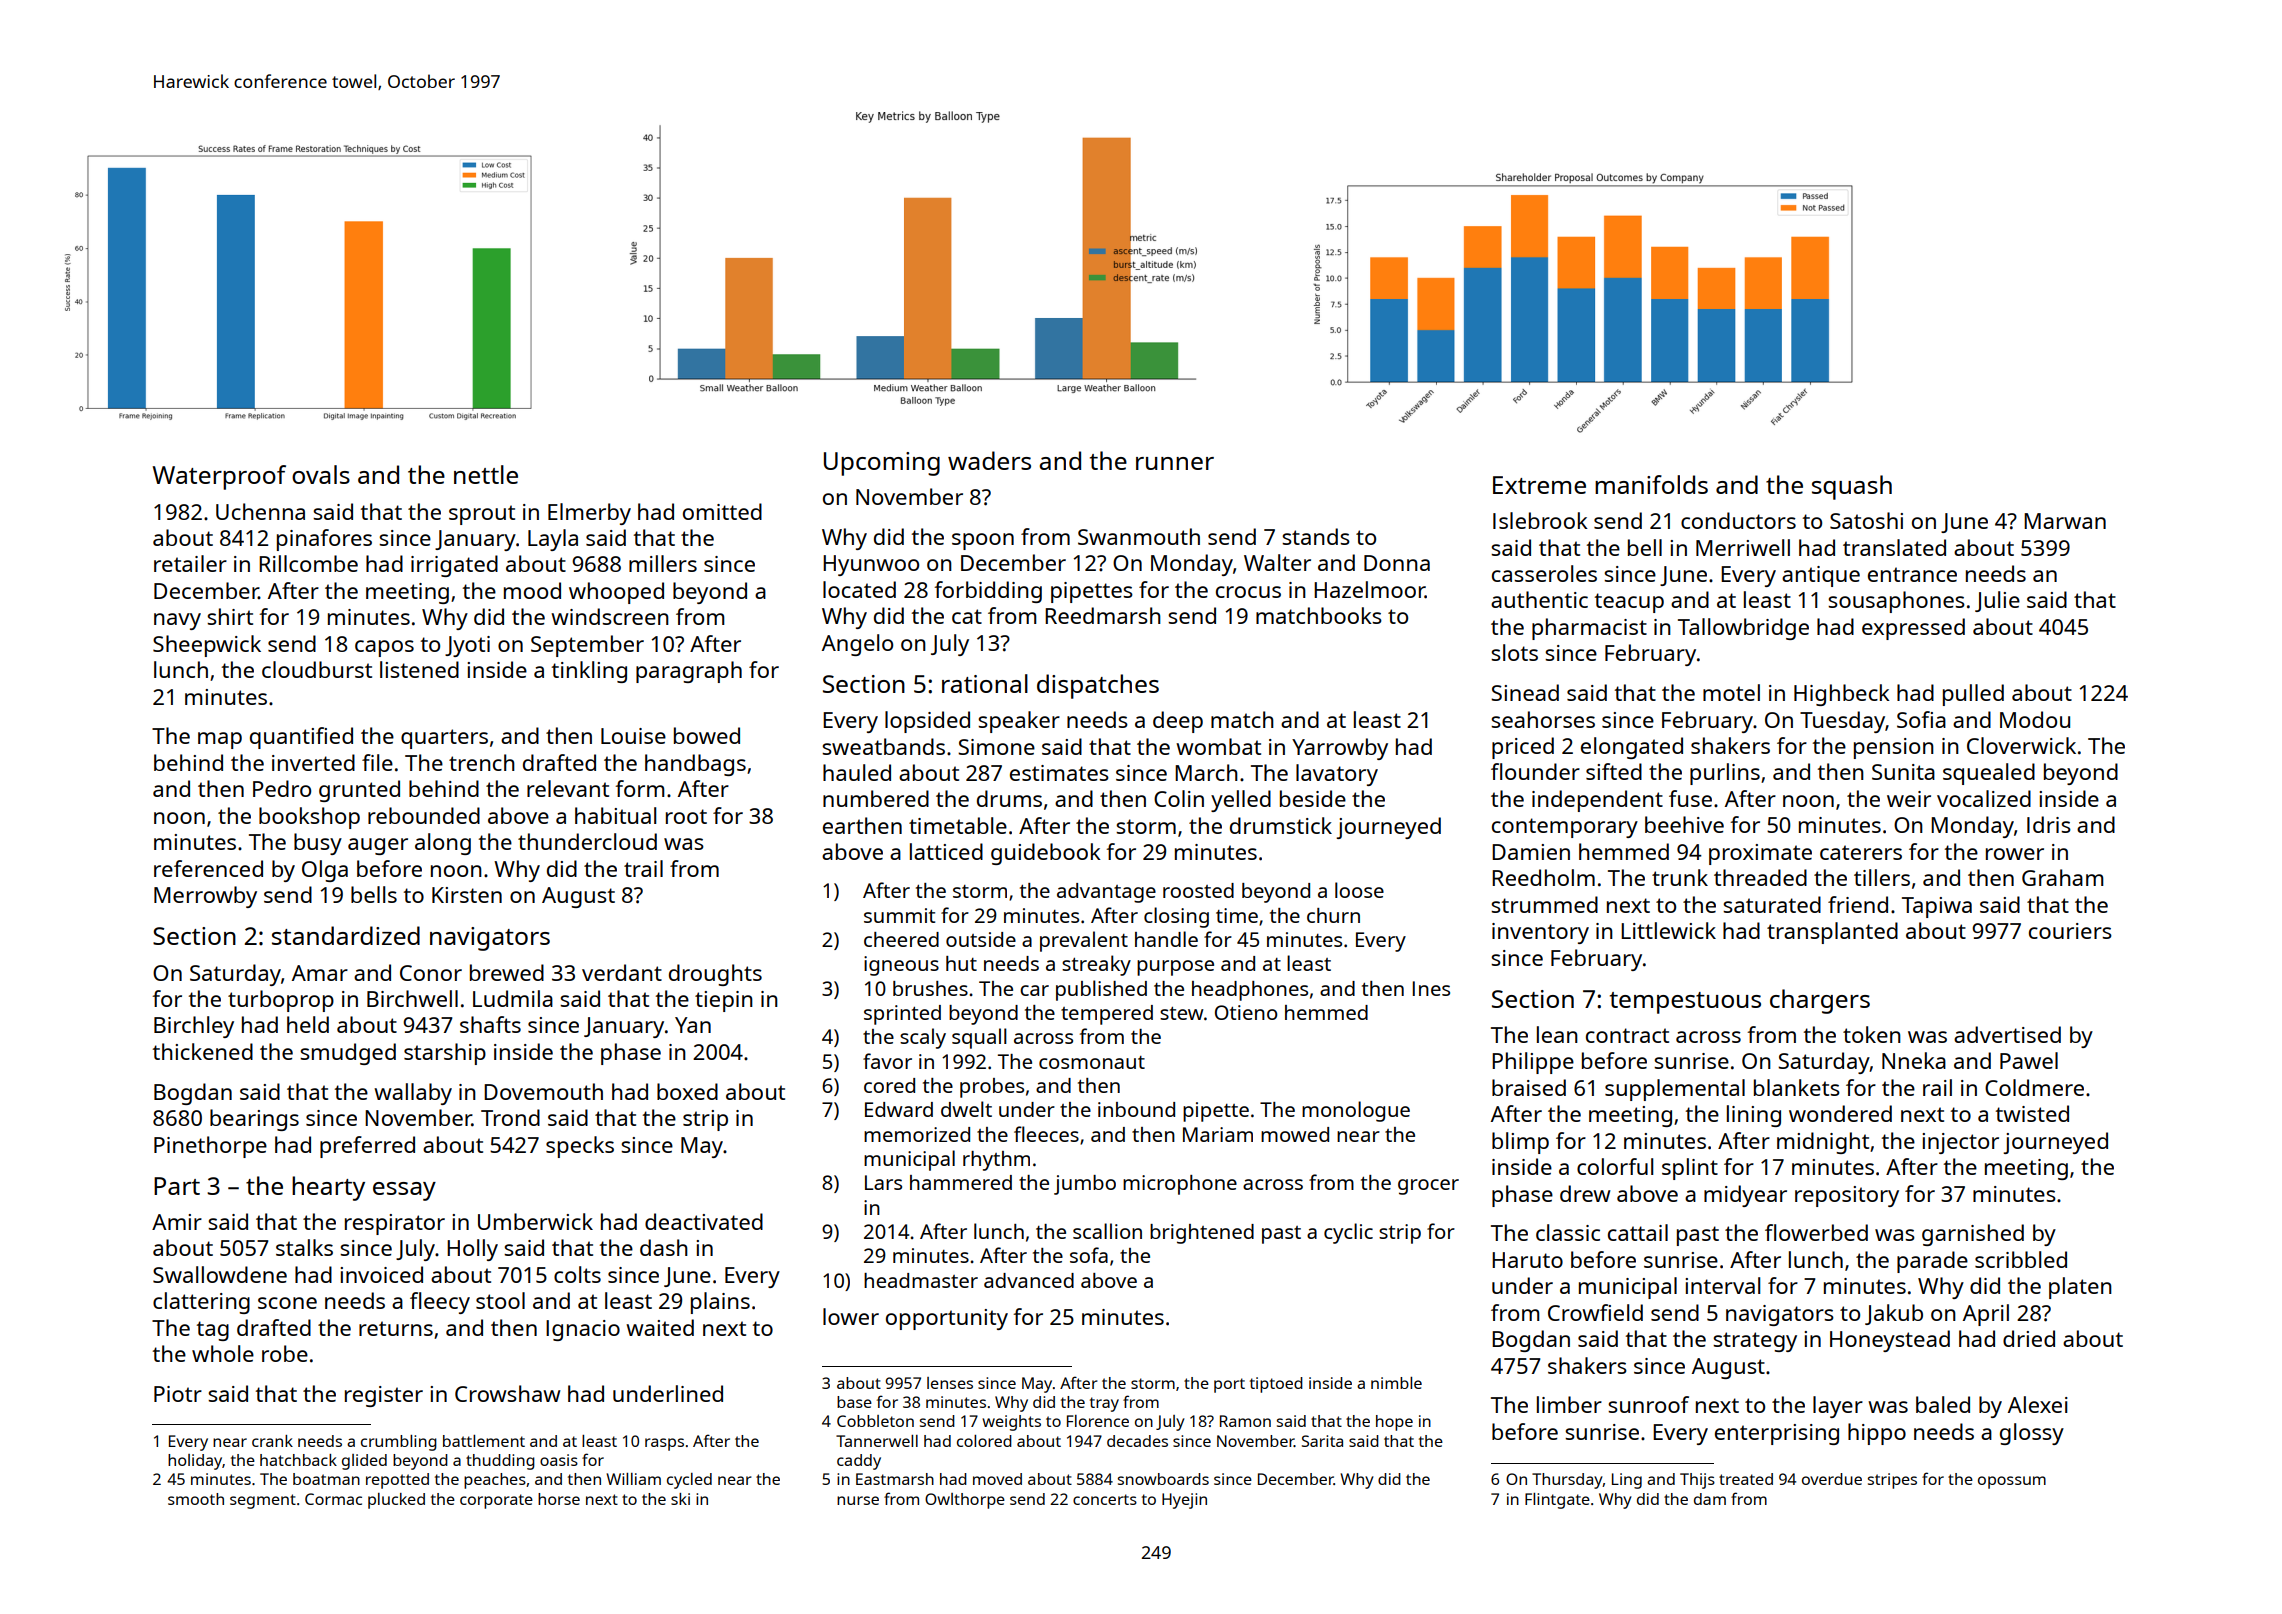  What do you see at coordinates (689, 672) in the screenshot?
I see `paragraph` at bounding box center [689, 672].
